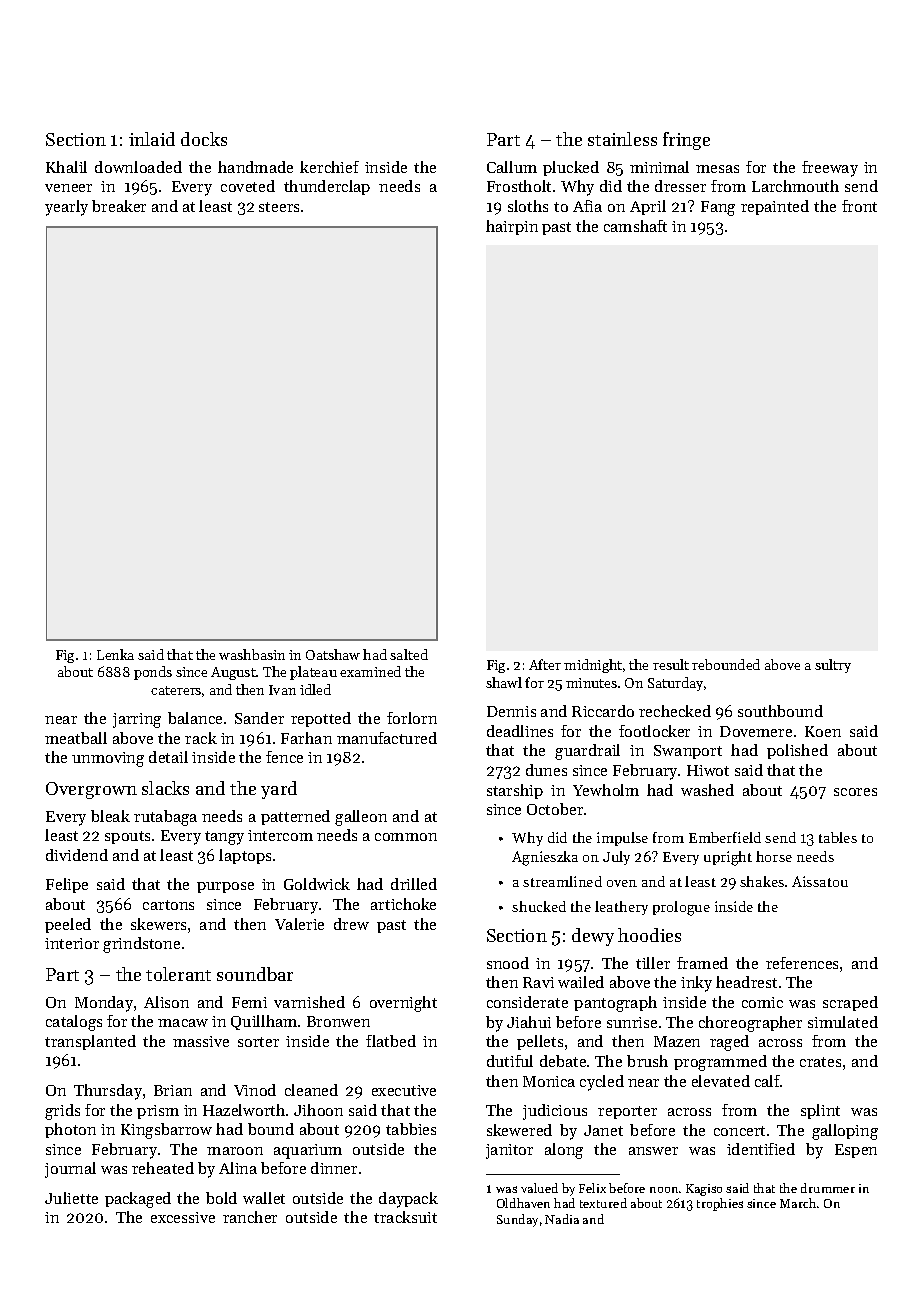  What do you see at coordinates (248, 186) in the screenshot?
I see `coveted` at bounding box center [248, 186].
